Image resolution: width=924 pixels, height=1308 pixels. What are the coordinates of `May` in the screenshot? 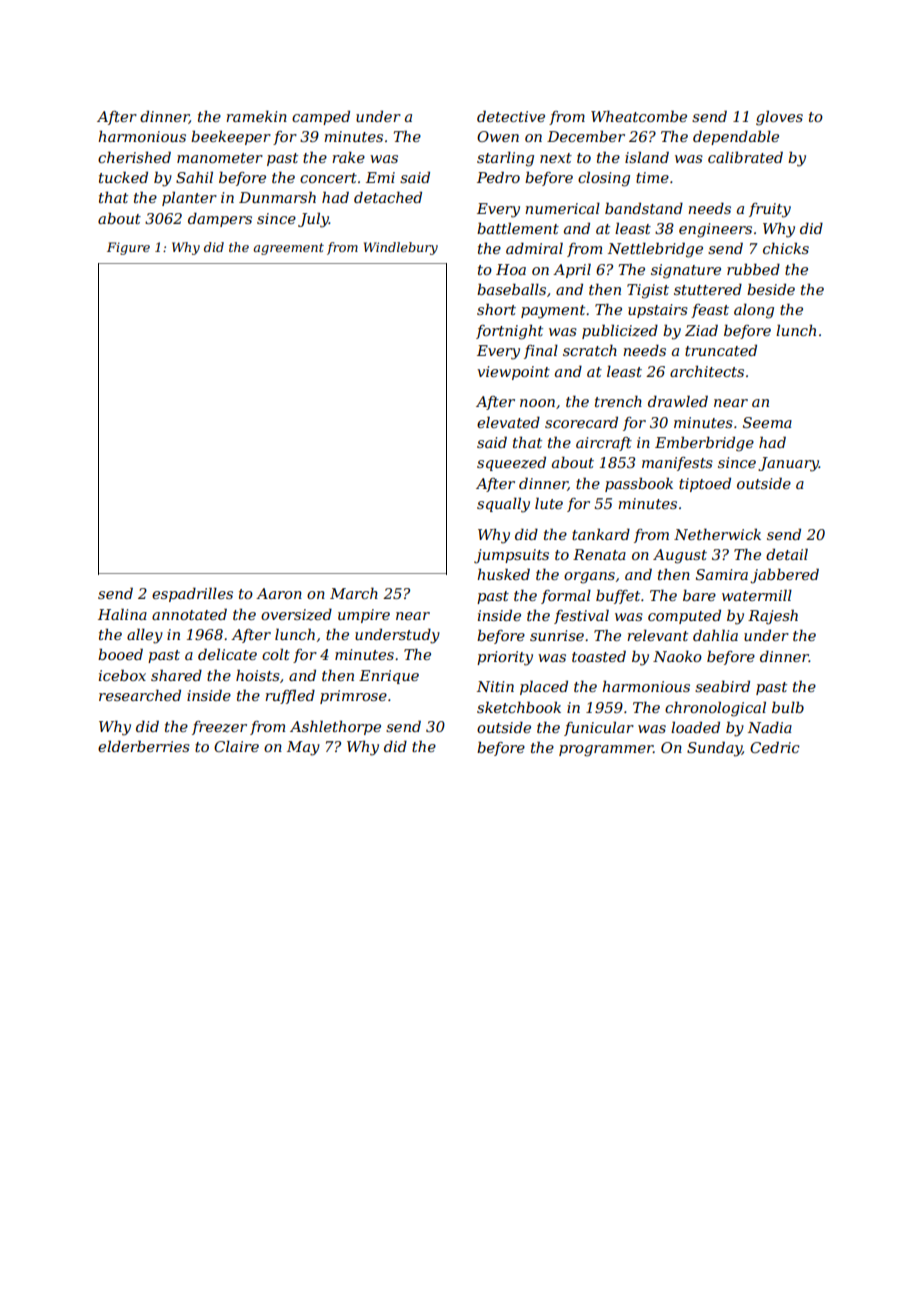 It's located at (303, 748).
